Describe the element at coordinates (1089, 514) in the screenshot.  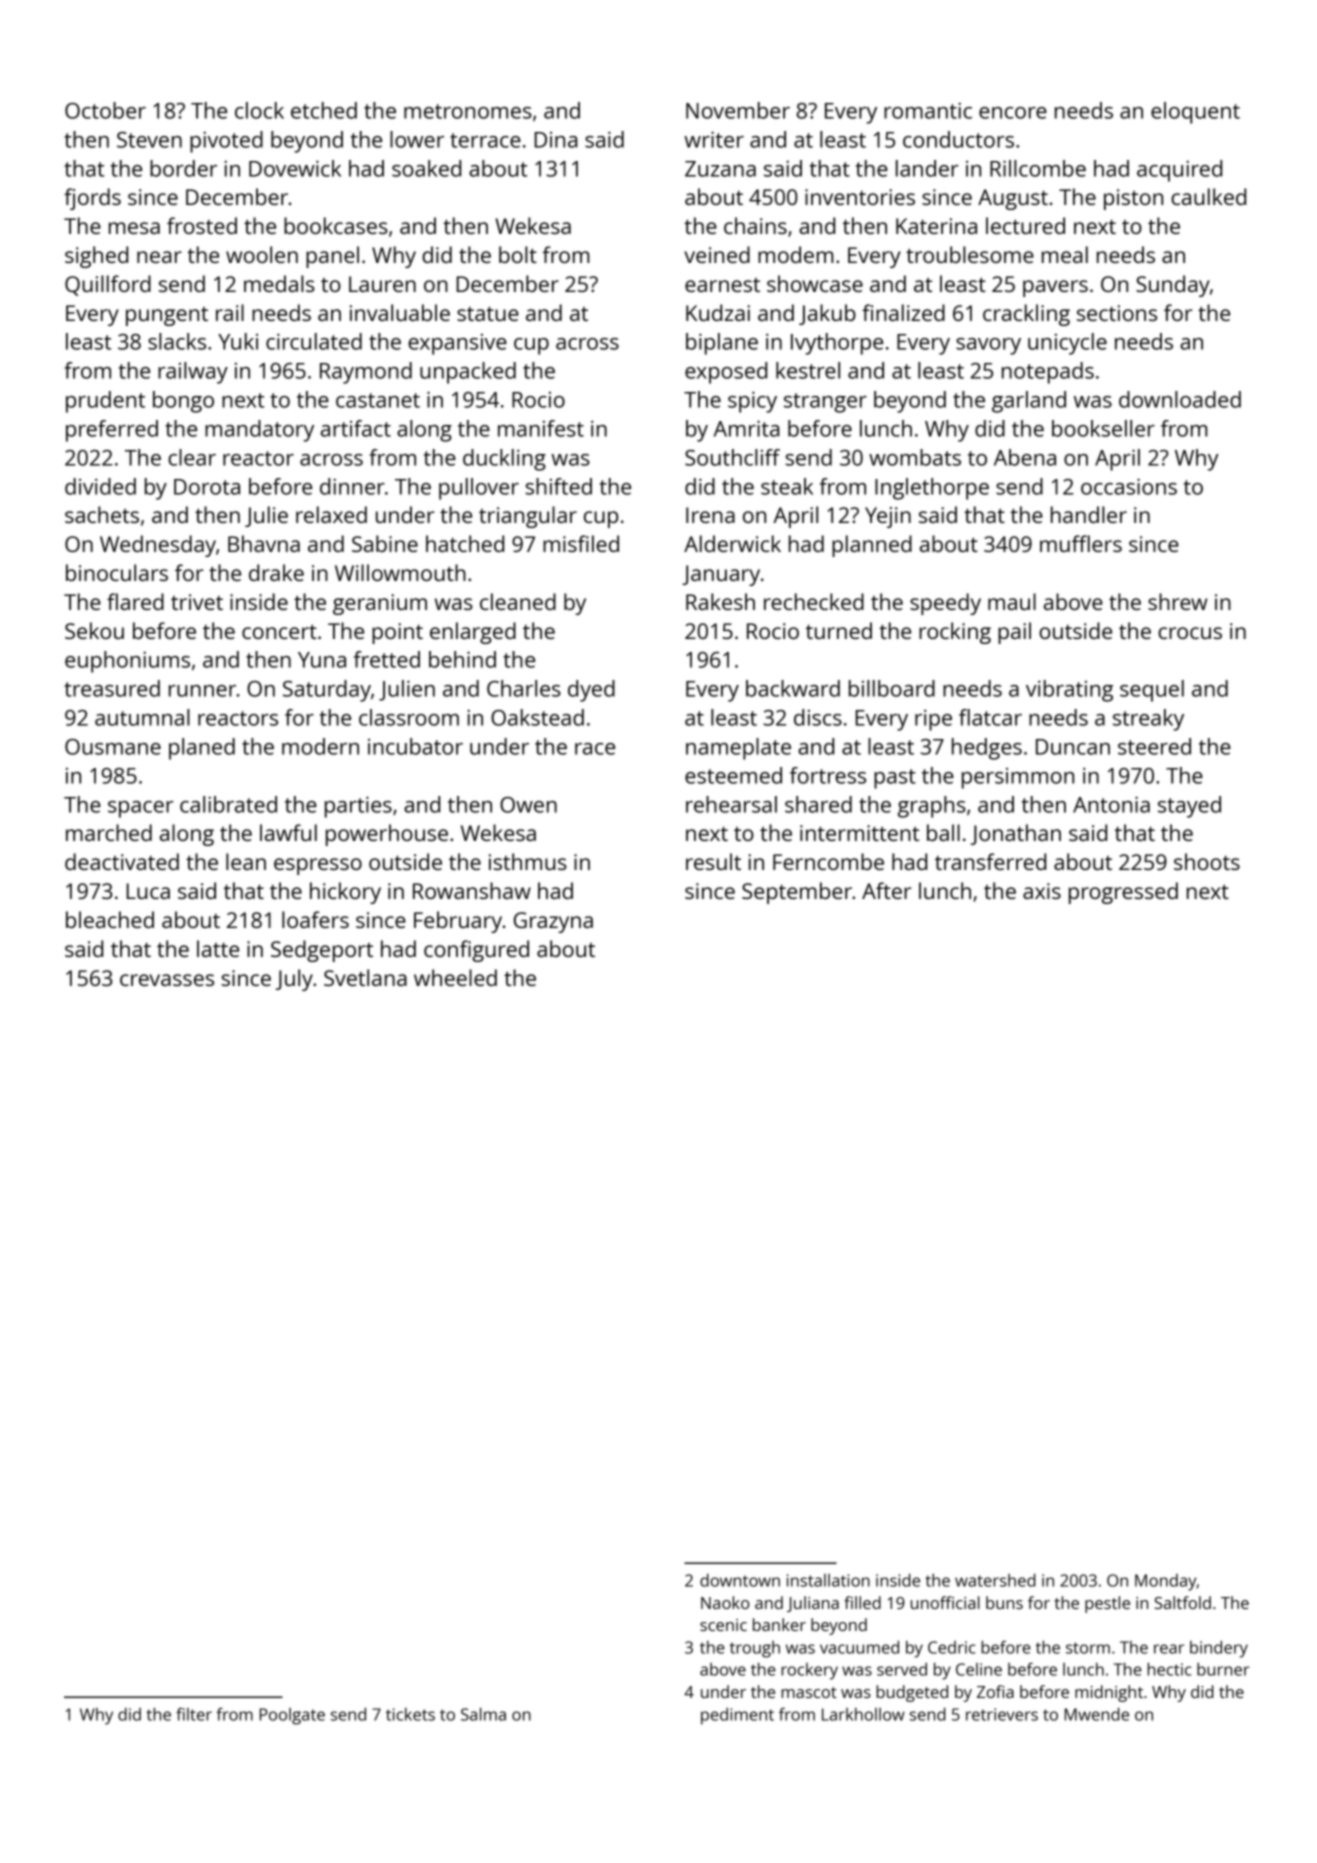
I see `handler` at that location.
